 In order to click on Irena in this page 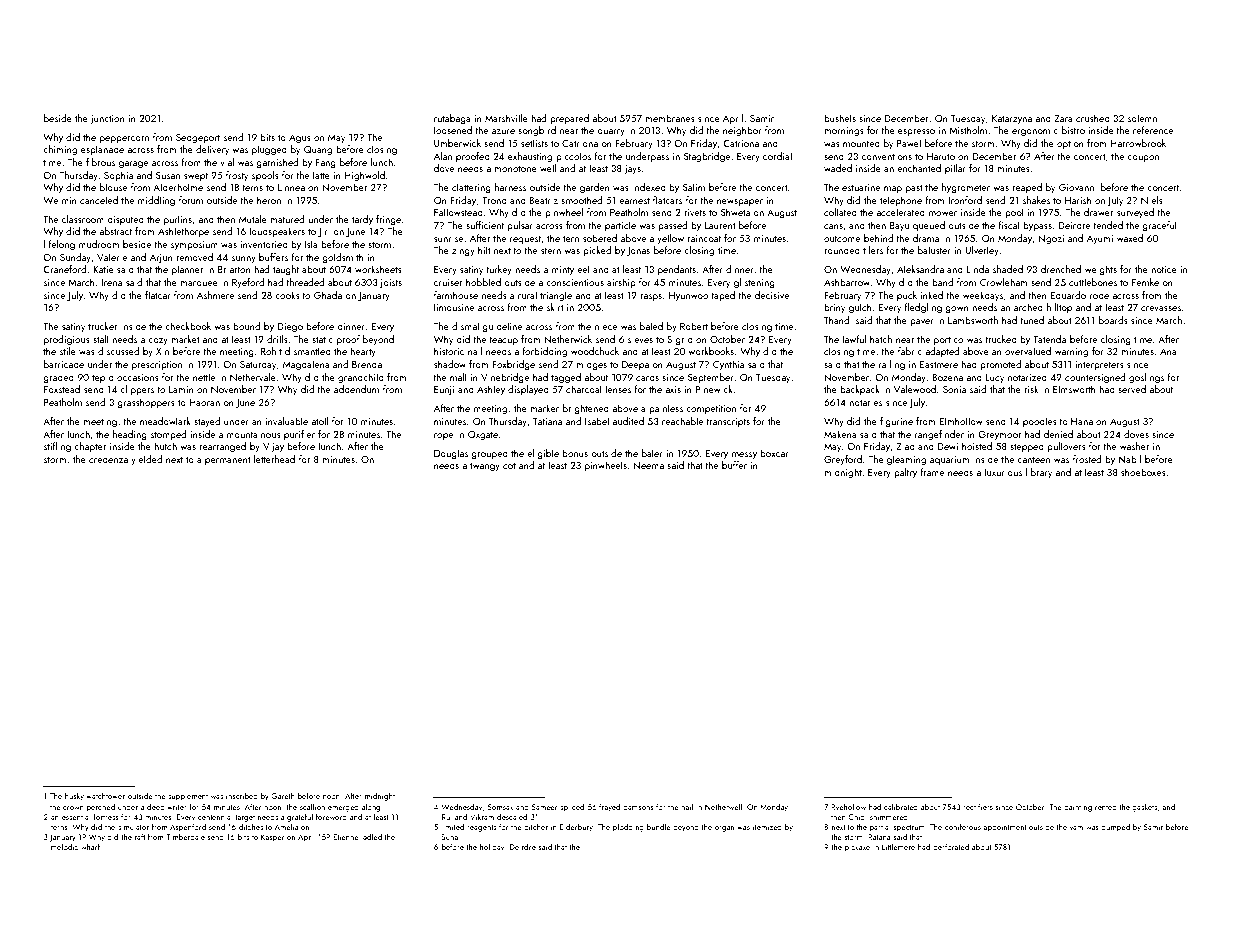, I will do `click(112, 282)`.
